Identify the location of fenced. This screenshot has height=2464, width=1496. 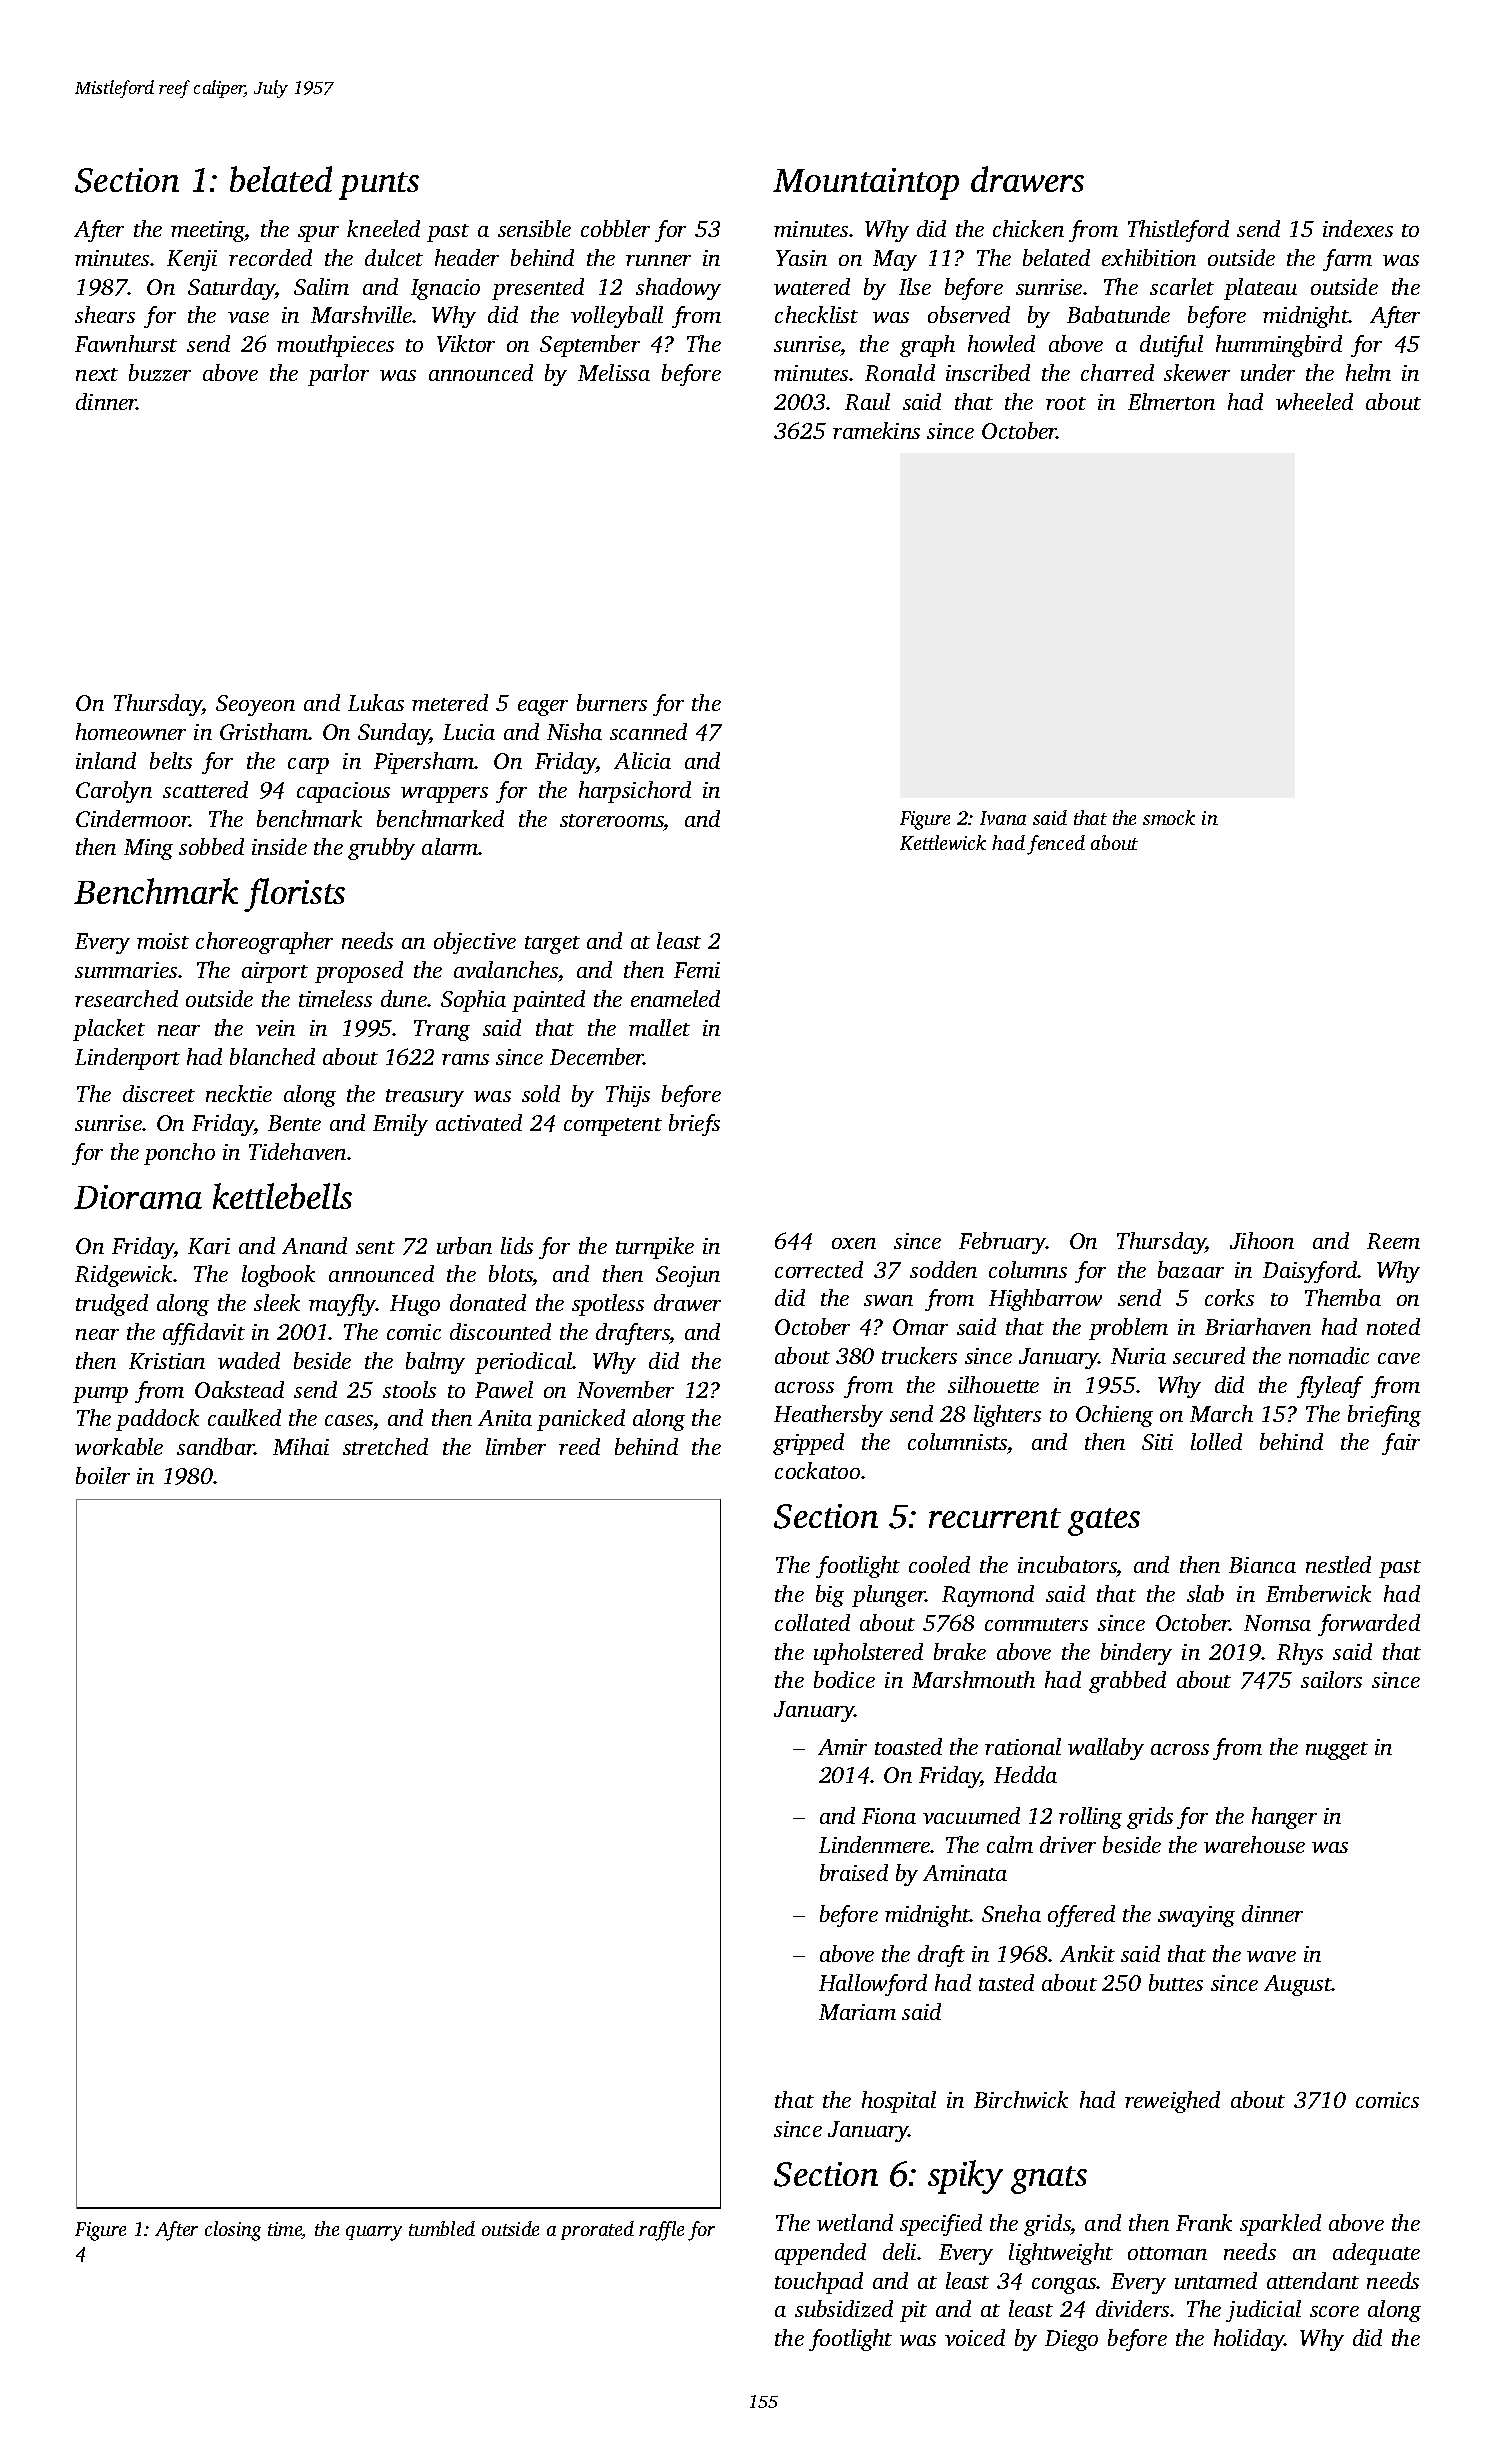
(1056, 845).
